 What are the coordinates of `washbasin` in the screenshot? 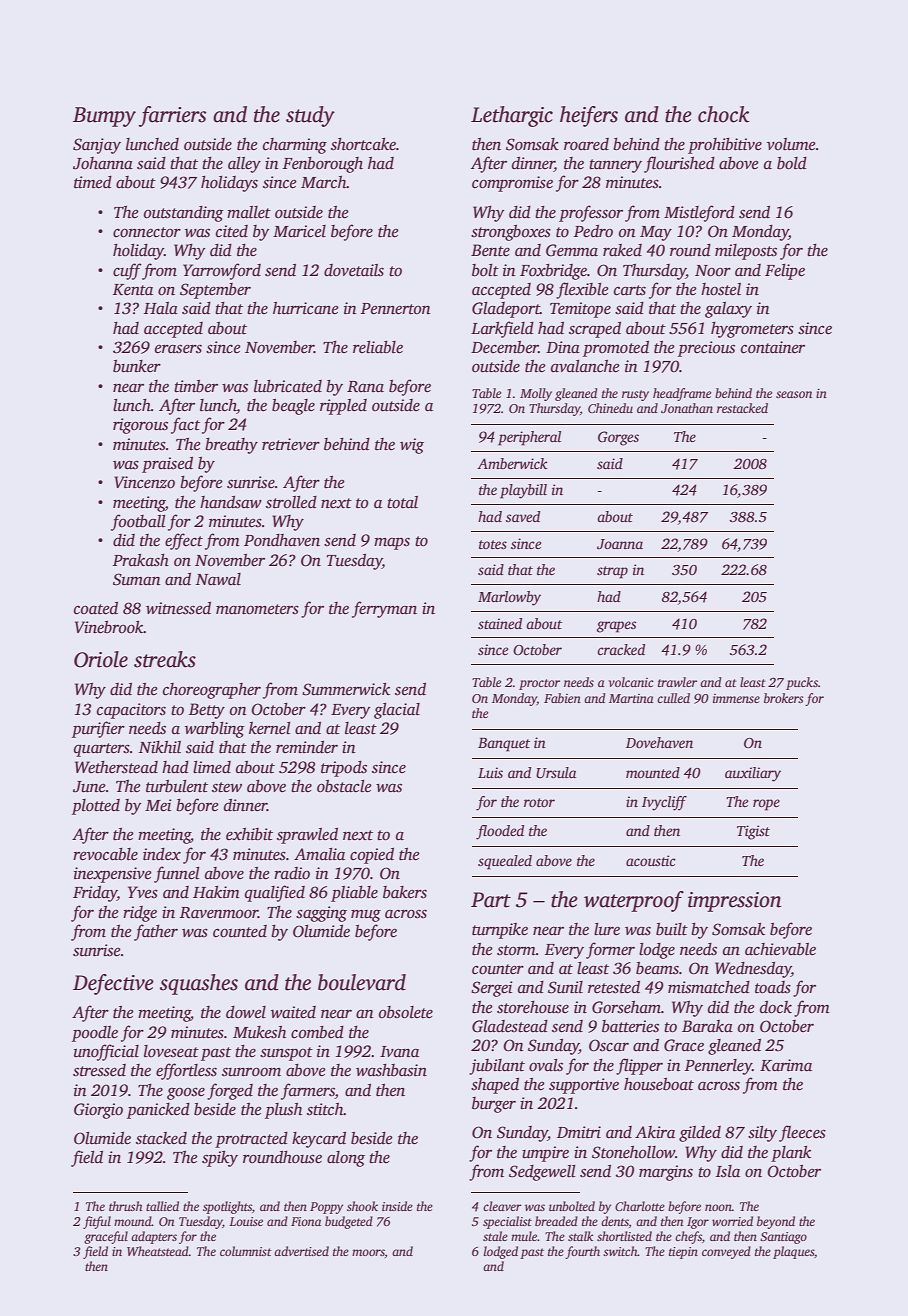 It's located at (391, 1070).
